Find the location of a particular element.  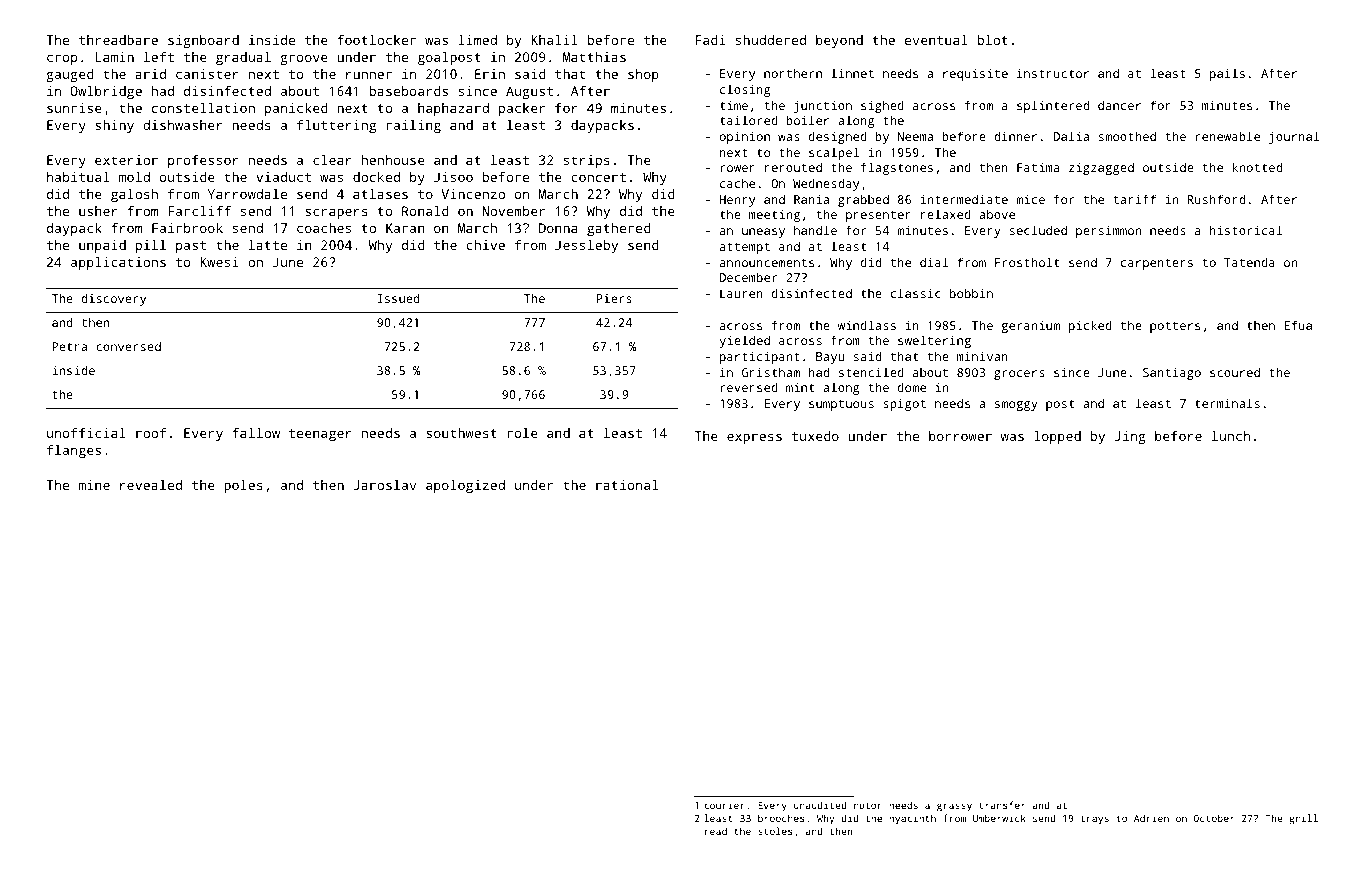

scoured is located at coordinates (1235, 372).
